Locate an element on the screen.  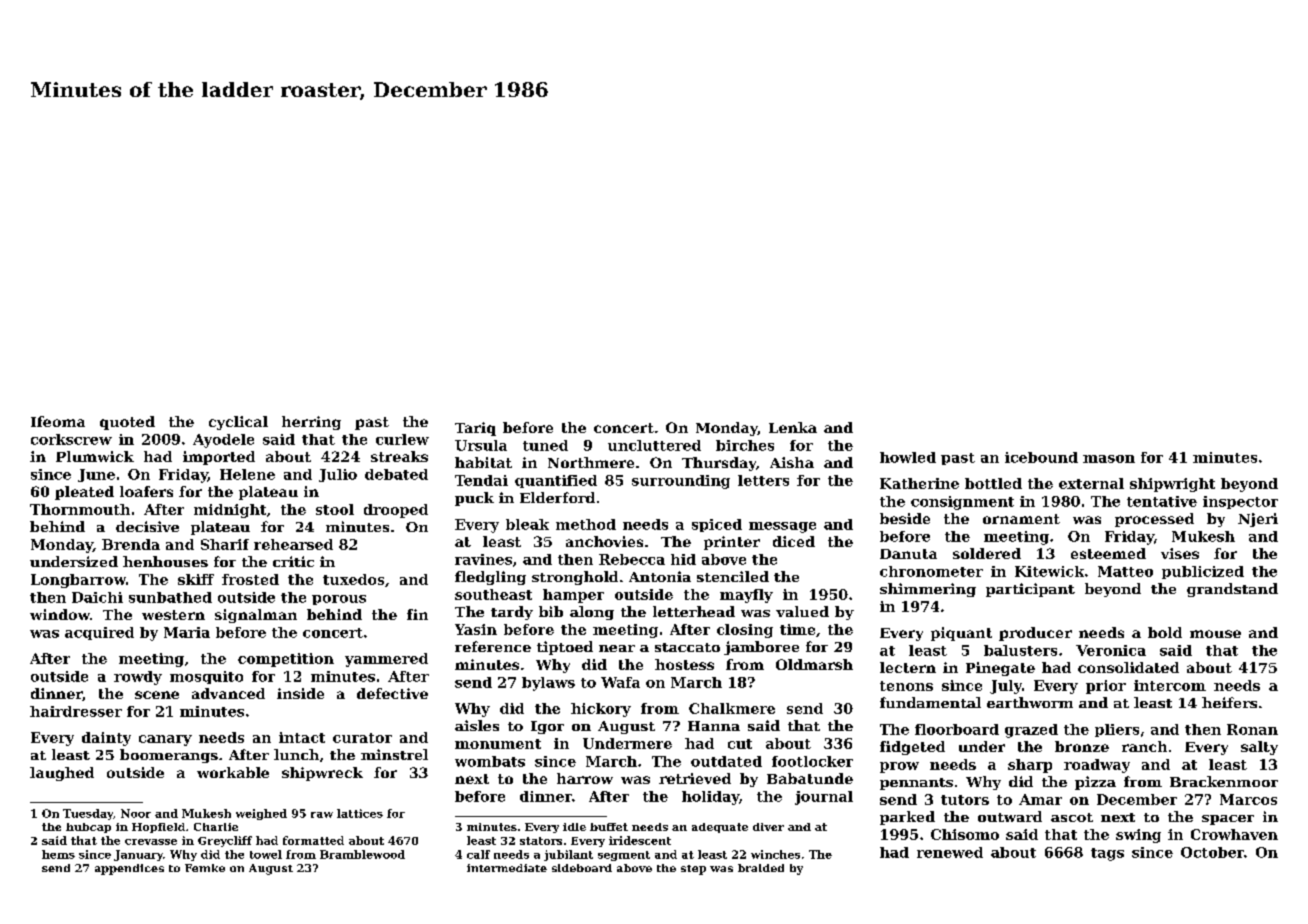
renewed is located at coordinates (950, 852).
